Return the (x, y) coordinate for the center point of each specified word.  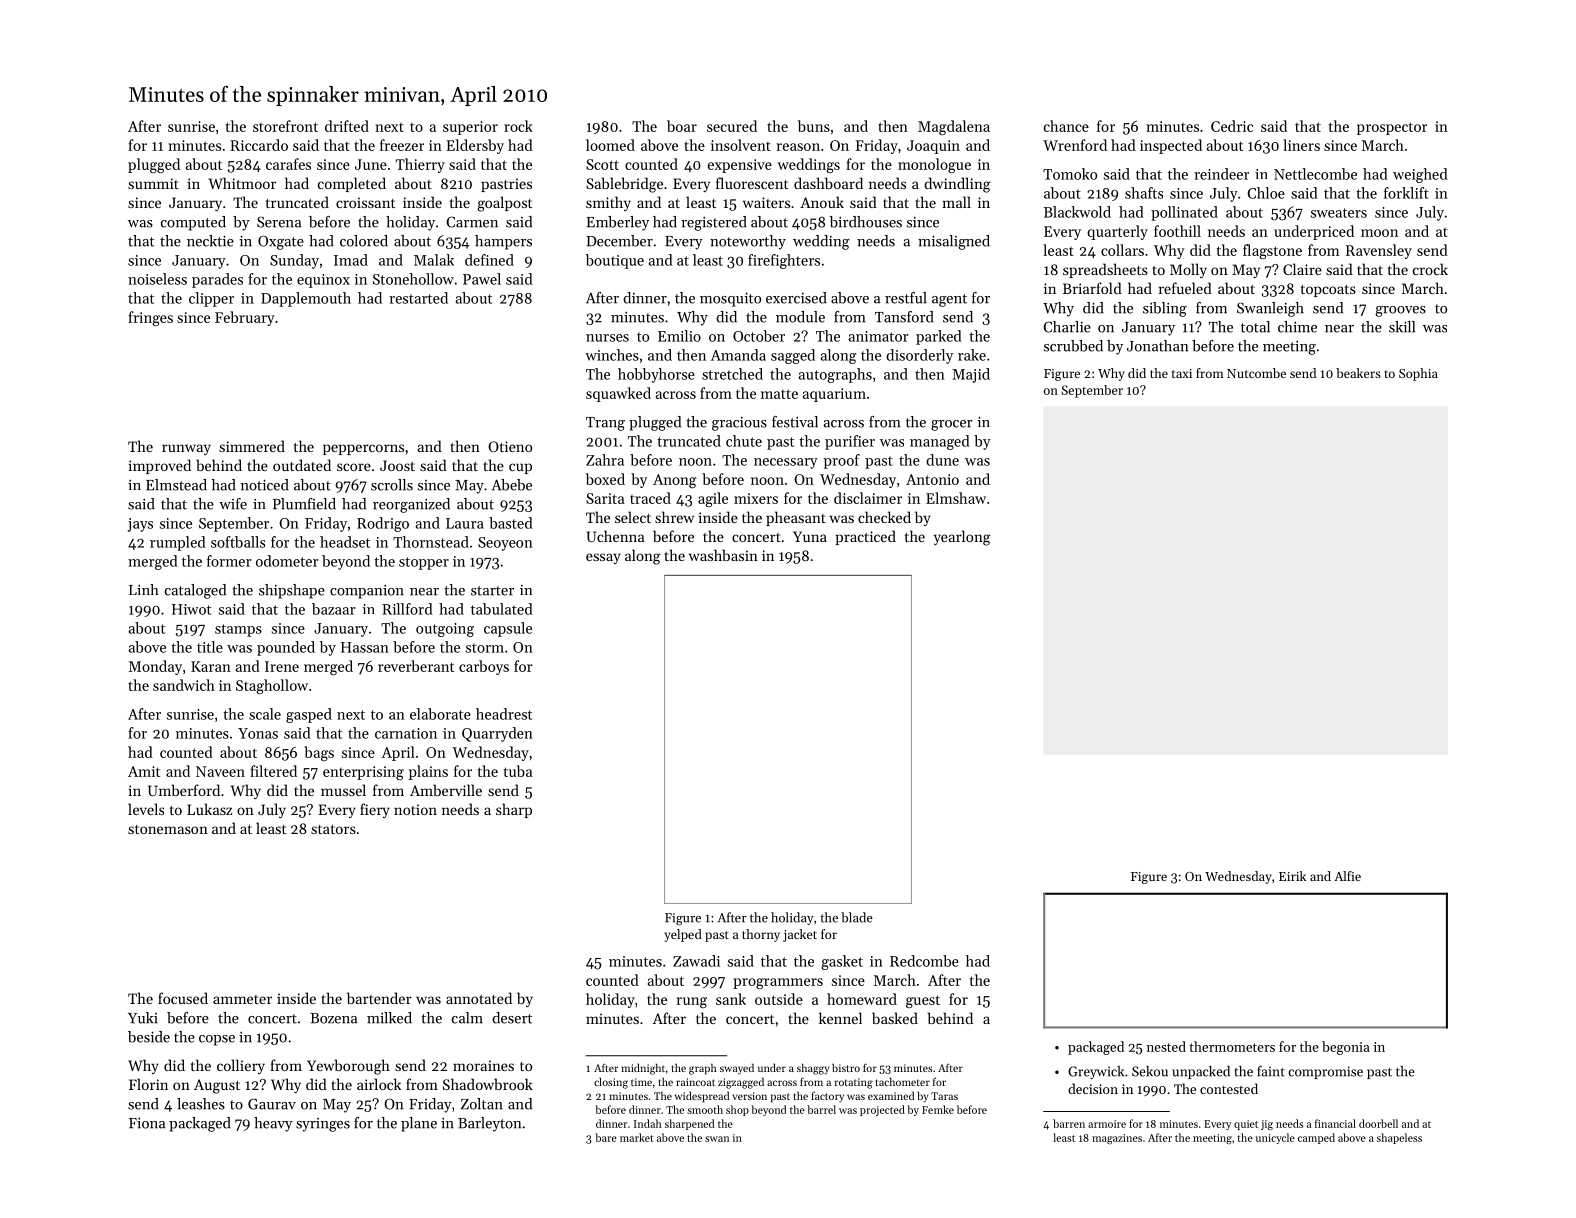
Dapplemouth (306, 299)
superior (470, 128)
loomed (610, 145)
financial (1335, 1123)
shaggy (813, 1069)
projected (882, 1110)
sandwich (184, 685)
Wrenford (1075, 145)
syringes (323, 1125)
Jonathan (1157, 346)
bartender (379, 998)
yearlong (962, 538)
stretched (732, 374)
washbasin (723, 555)
